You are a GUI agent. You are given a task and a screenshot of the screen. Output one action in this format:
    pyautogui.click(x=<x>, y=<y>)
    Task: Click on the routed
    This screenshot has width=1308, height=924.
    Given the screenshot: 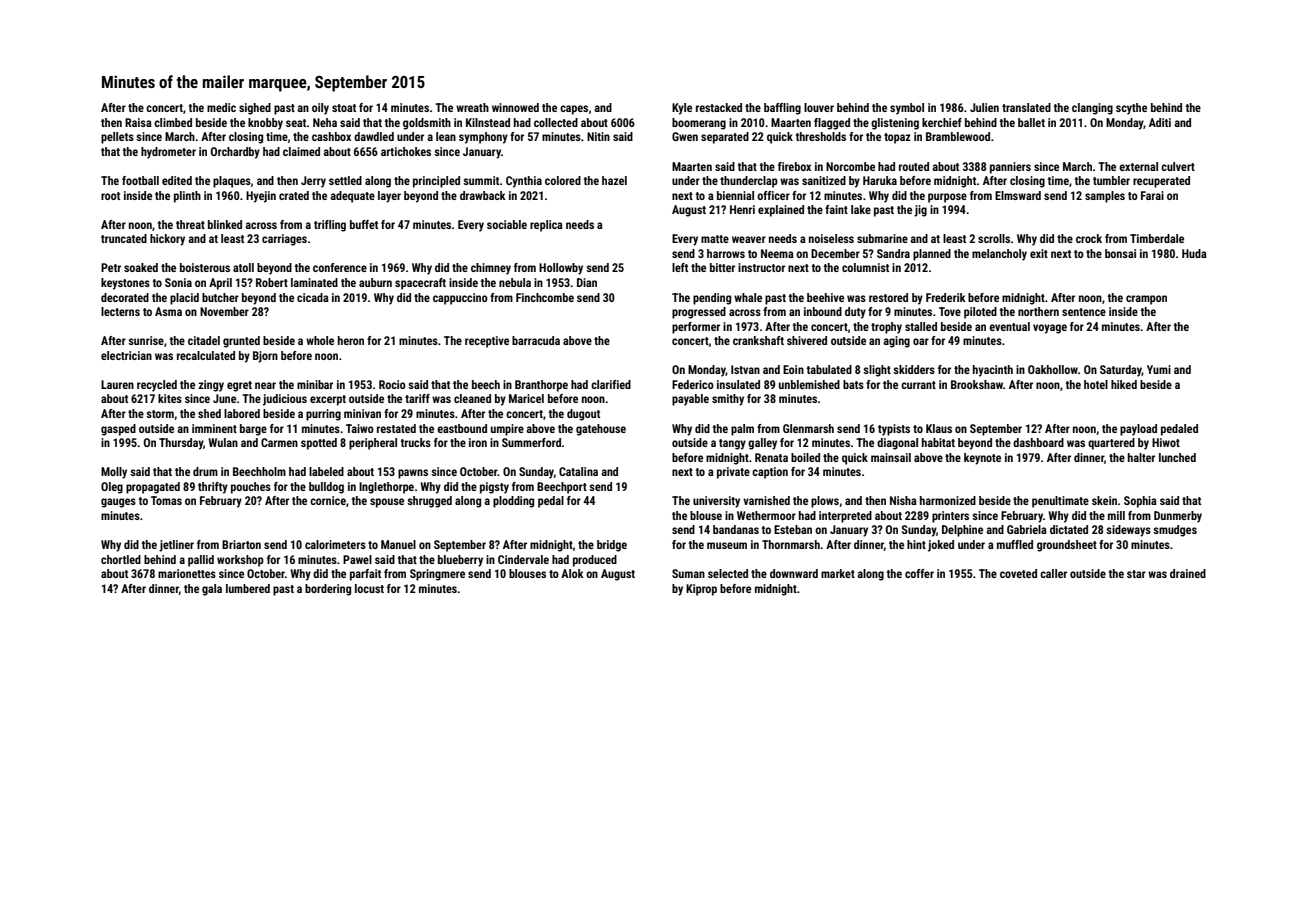 What is the action you would take?
    pyautogui.click(x=914, y=166)
